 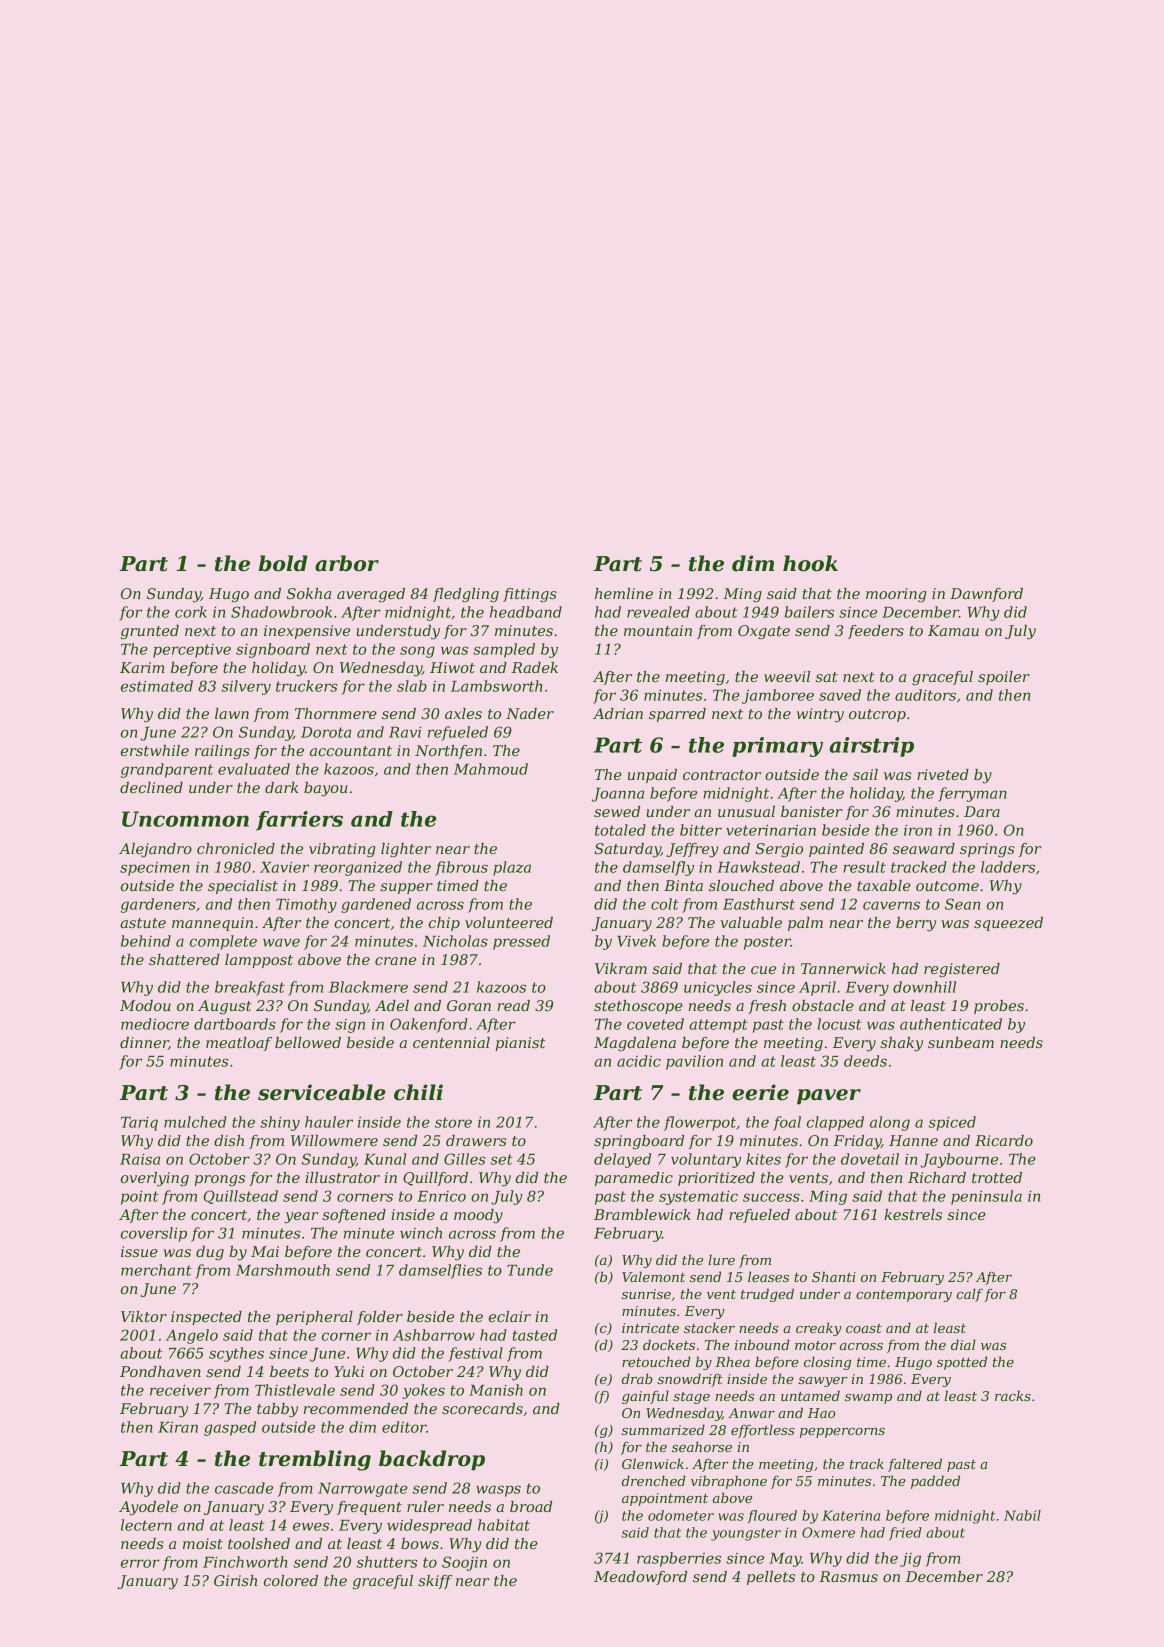 I want to click on dark, so click(x=281, y=787).
